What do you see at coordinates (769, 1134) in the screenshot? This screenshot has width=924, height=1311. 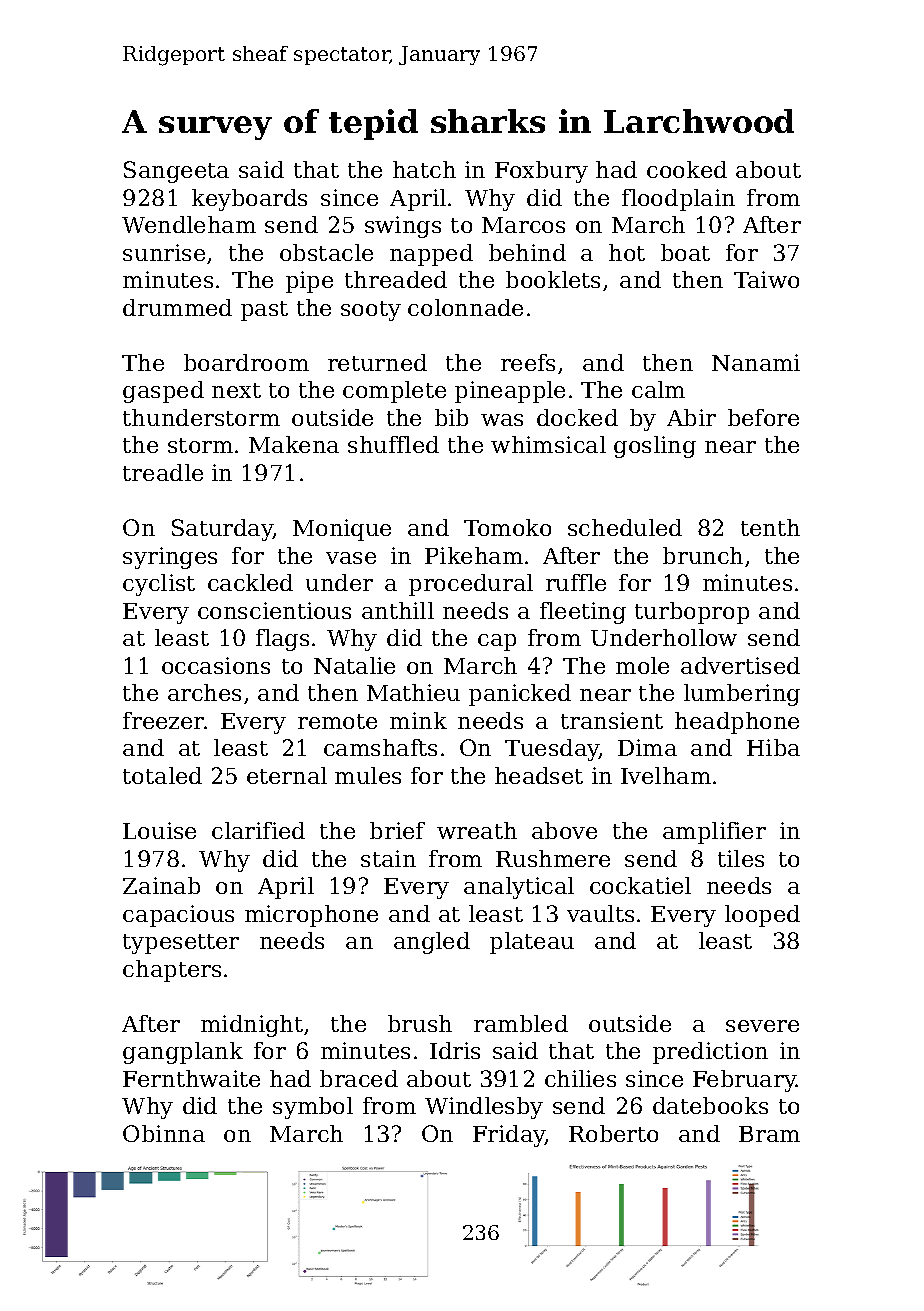 I see `Bram` at bounding box center [769, 1134].
